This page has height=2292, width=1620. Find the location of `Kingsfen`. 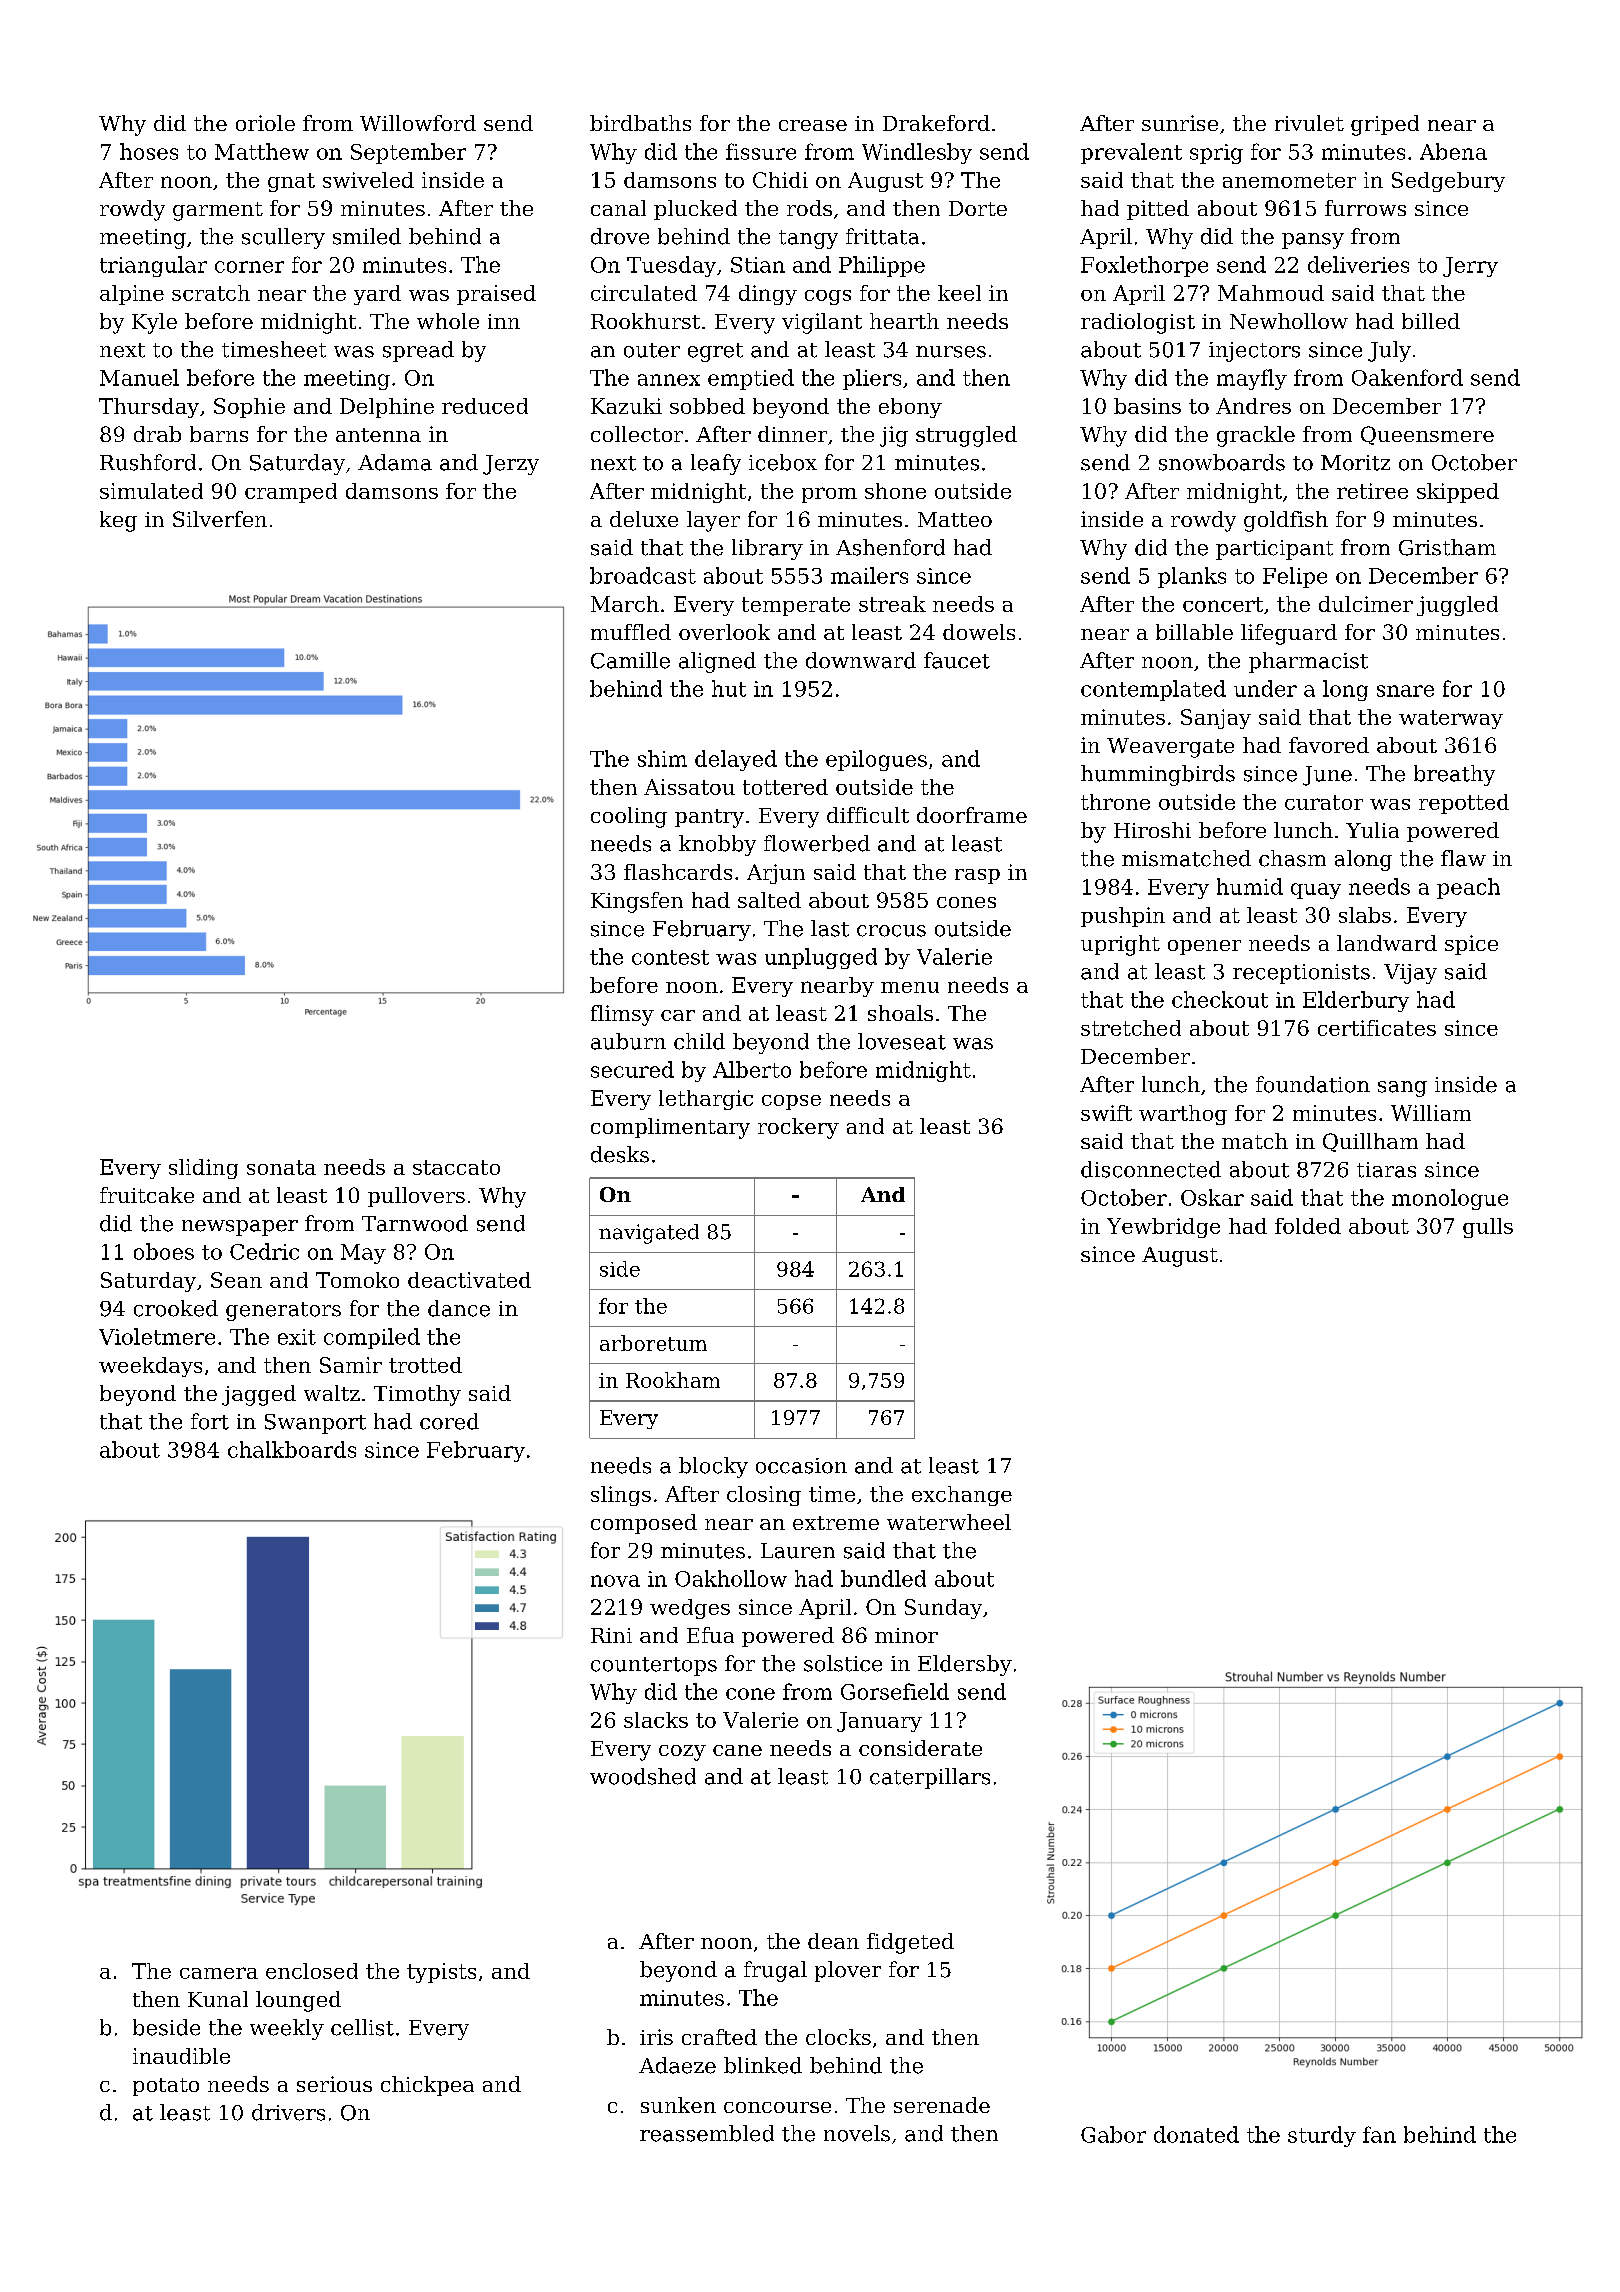

Kingsfen is located at coordinates (637, 902).
